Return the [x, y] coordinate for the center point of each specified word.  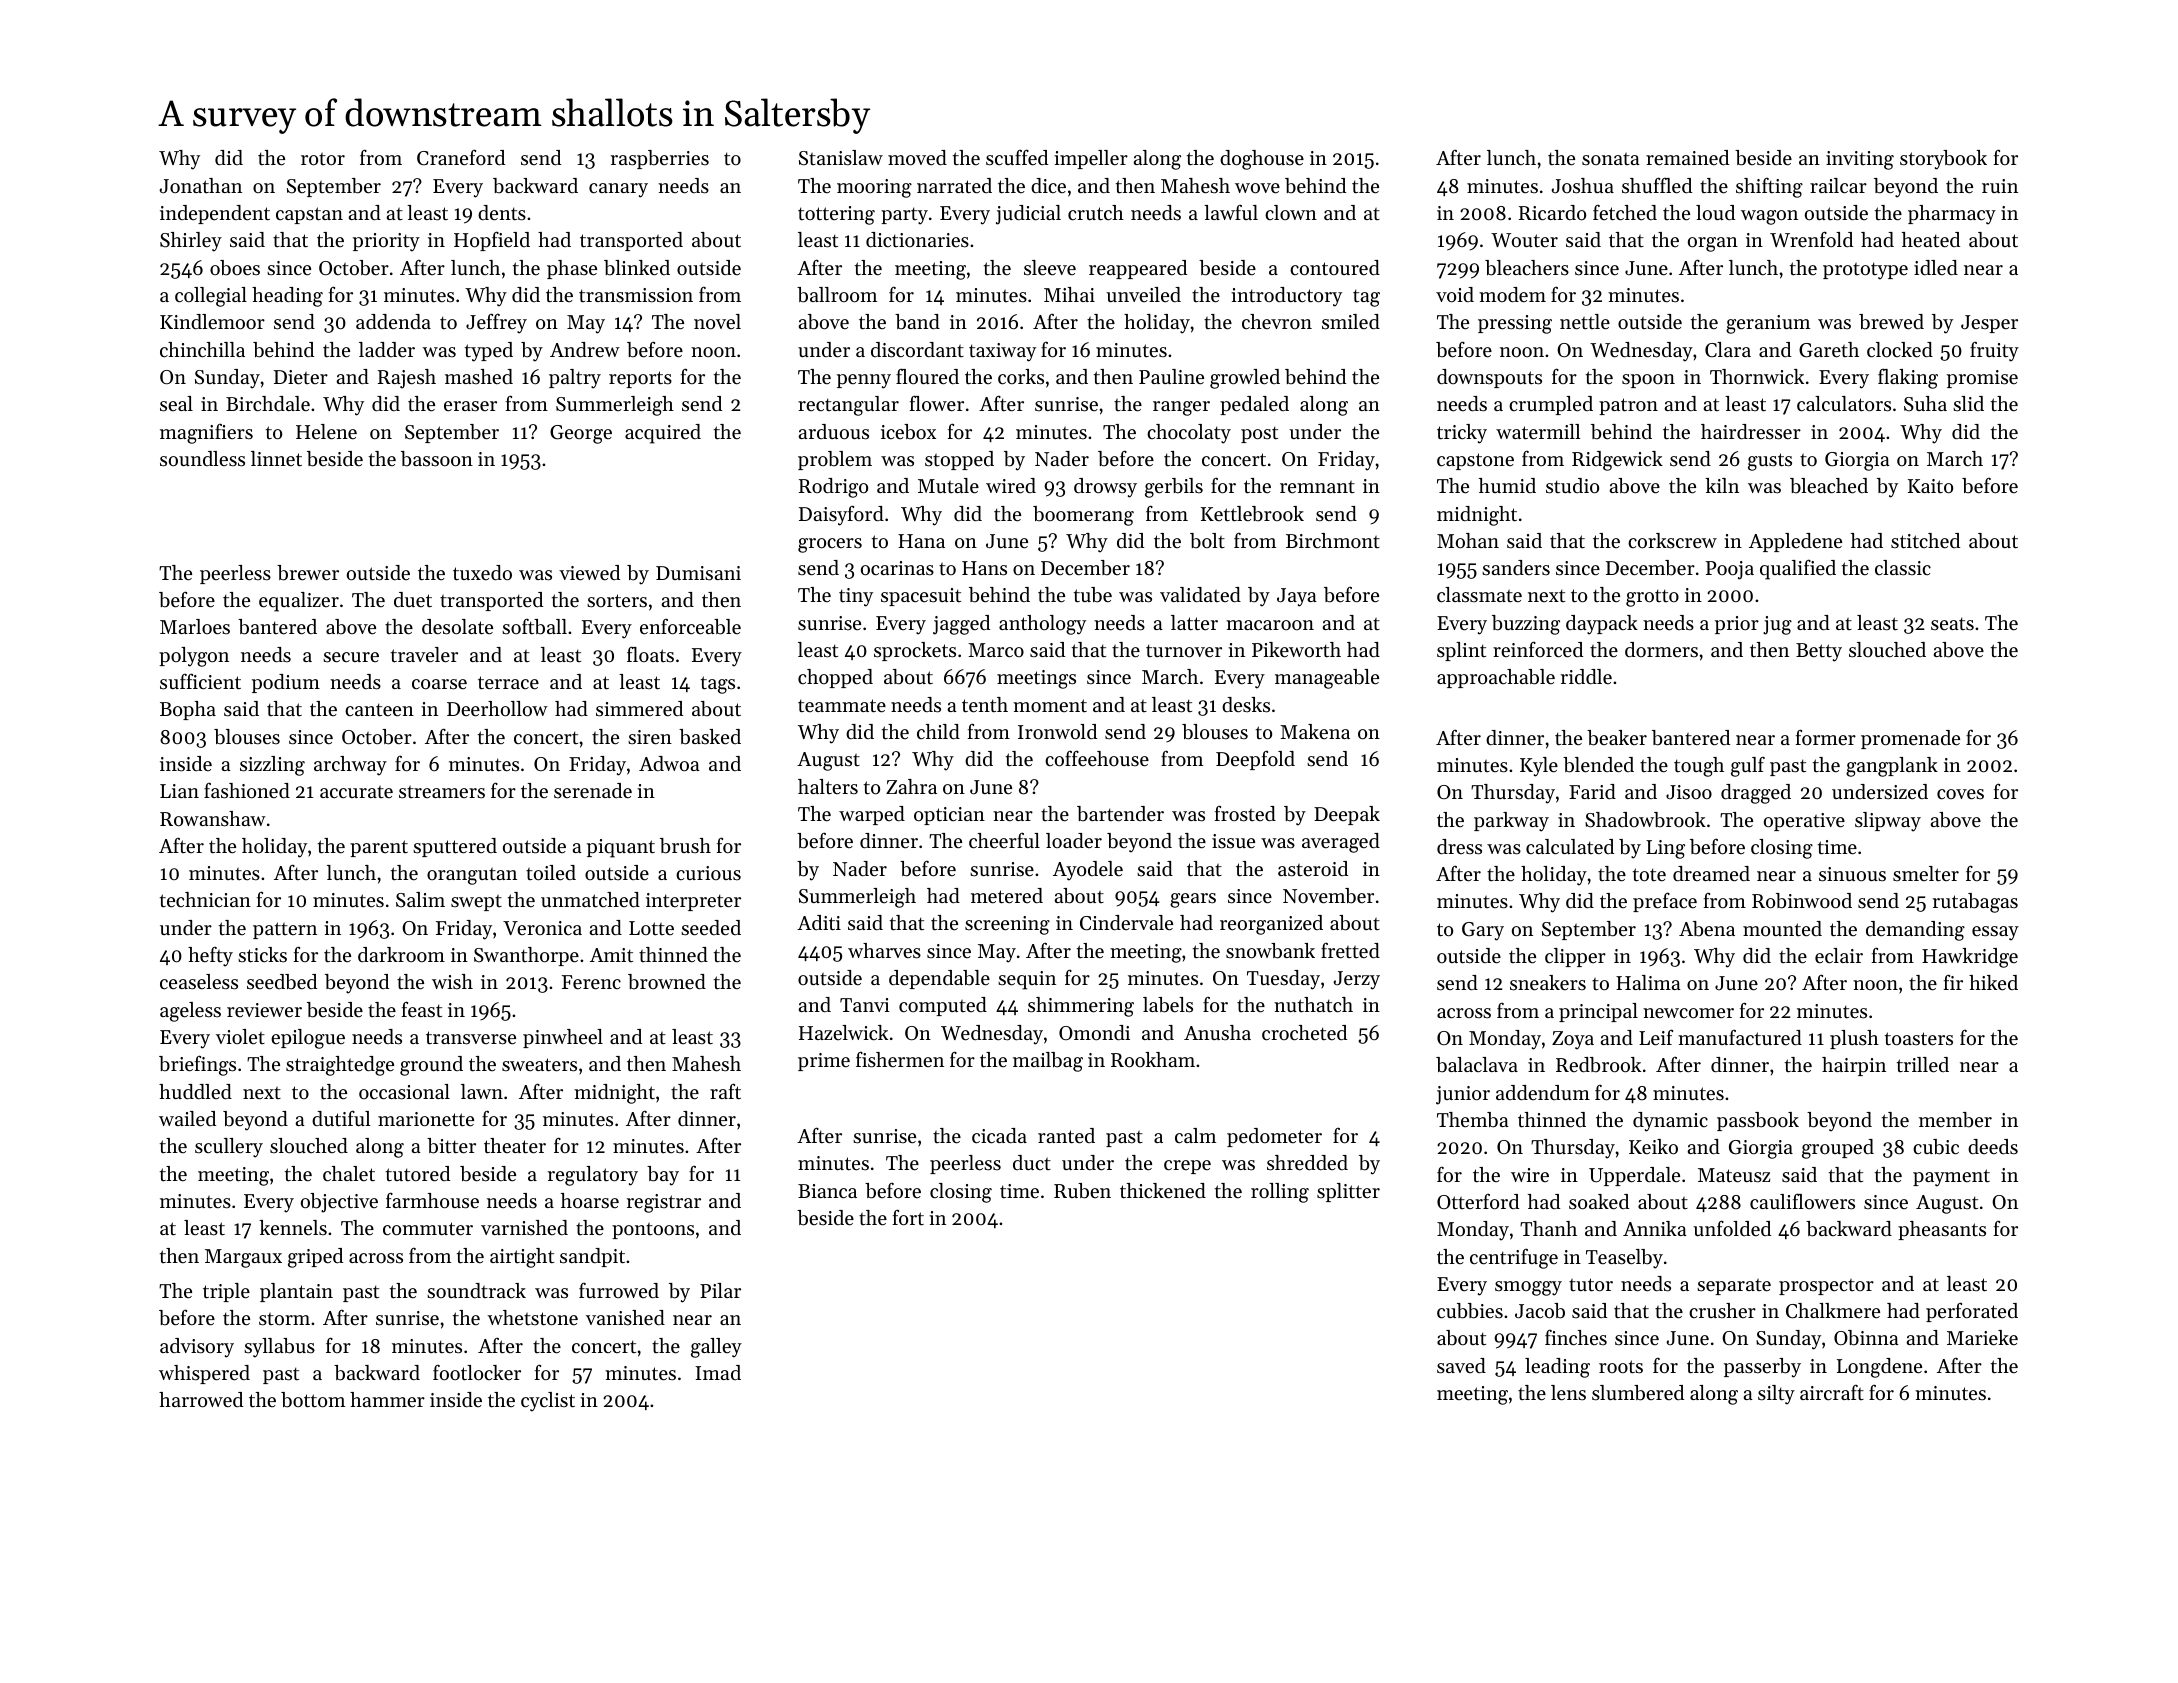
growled [1245, 379]
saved [1461, 1366]
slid [1968, 404]
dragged [1756, 794]
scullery [229, 1148]
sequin [1027, 980]
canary [618, 190]
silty [1776, 1395]
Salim [420, 900]
